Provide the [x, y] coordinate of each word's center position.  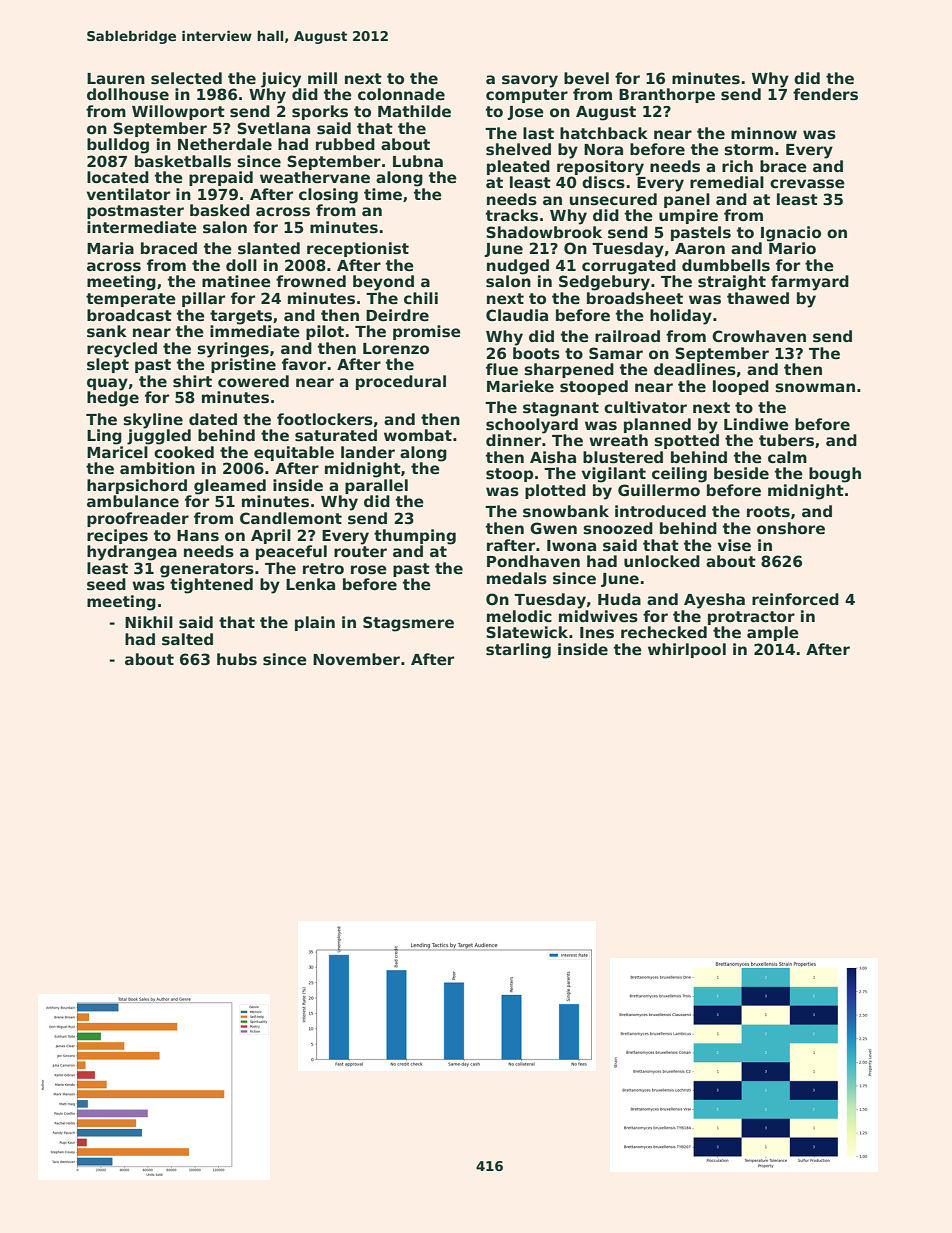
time [383, 194]
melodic [519, 616]
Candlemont [291, 518]
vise [734, 545]
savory [530, 81]
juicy [281, 80]
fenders [825, 94]
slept [108, 365]
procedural [401, 382]
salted [187, 639]
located [118, 177]
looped [741, 387]
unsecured [613, 199]
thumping [415, 537]
